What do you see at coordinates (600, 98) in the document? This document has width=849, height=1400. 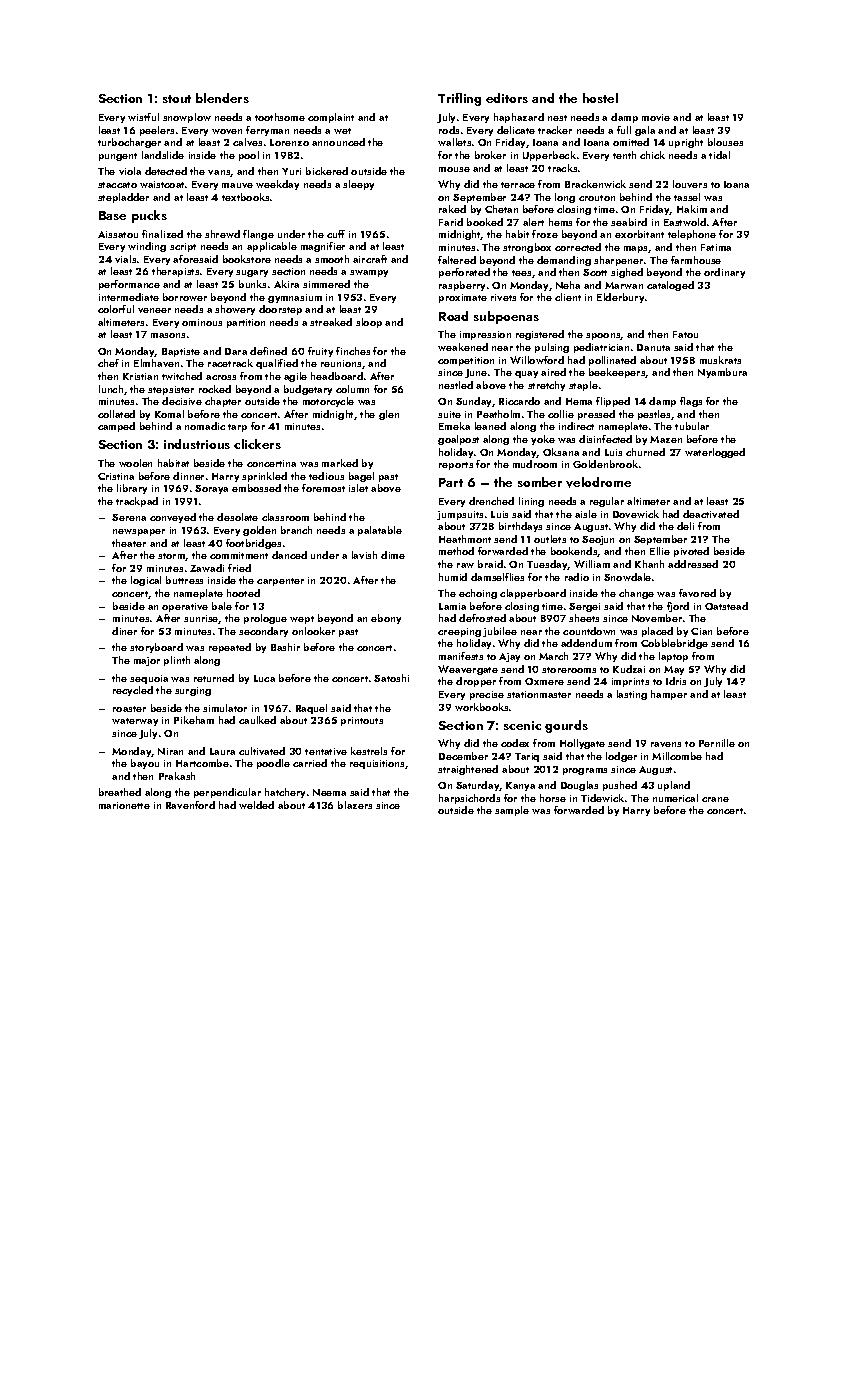 I see `hostel` at bounding box center [600, 98].
